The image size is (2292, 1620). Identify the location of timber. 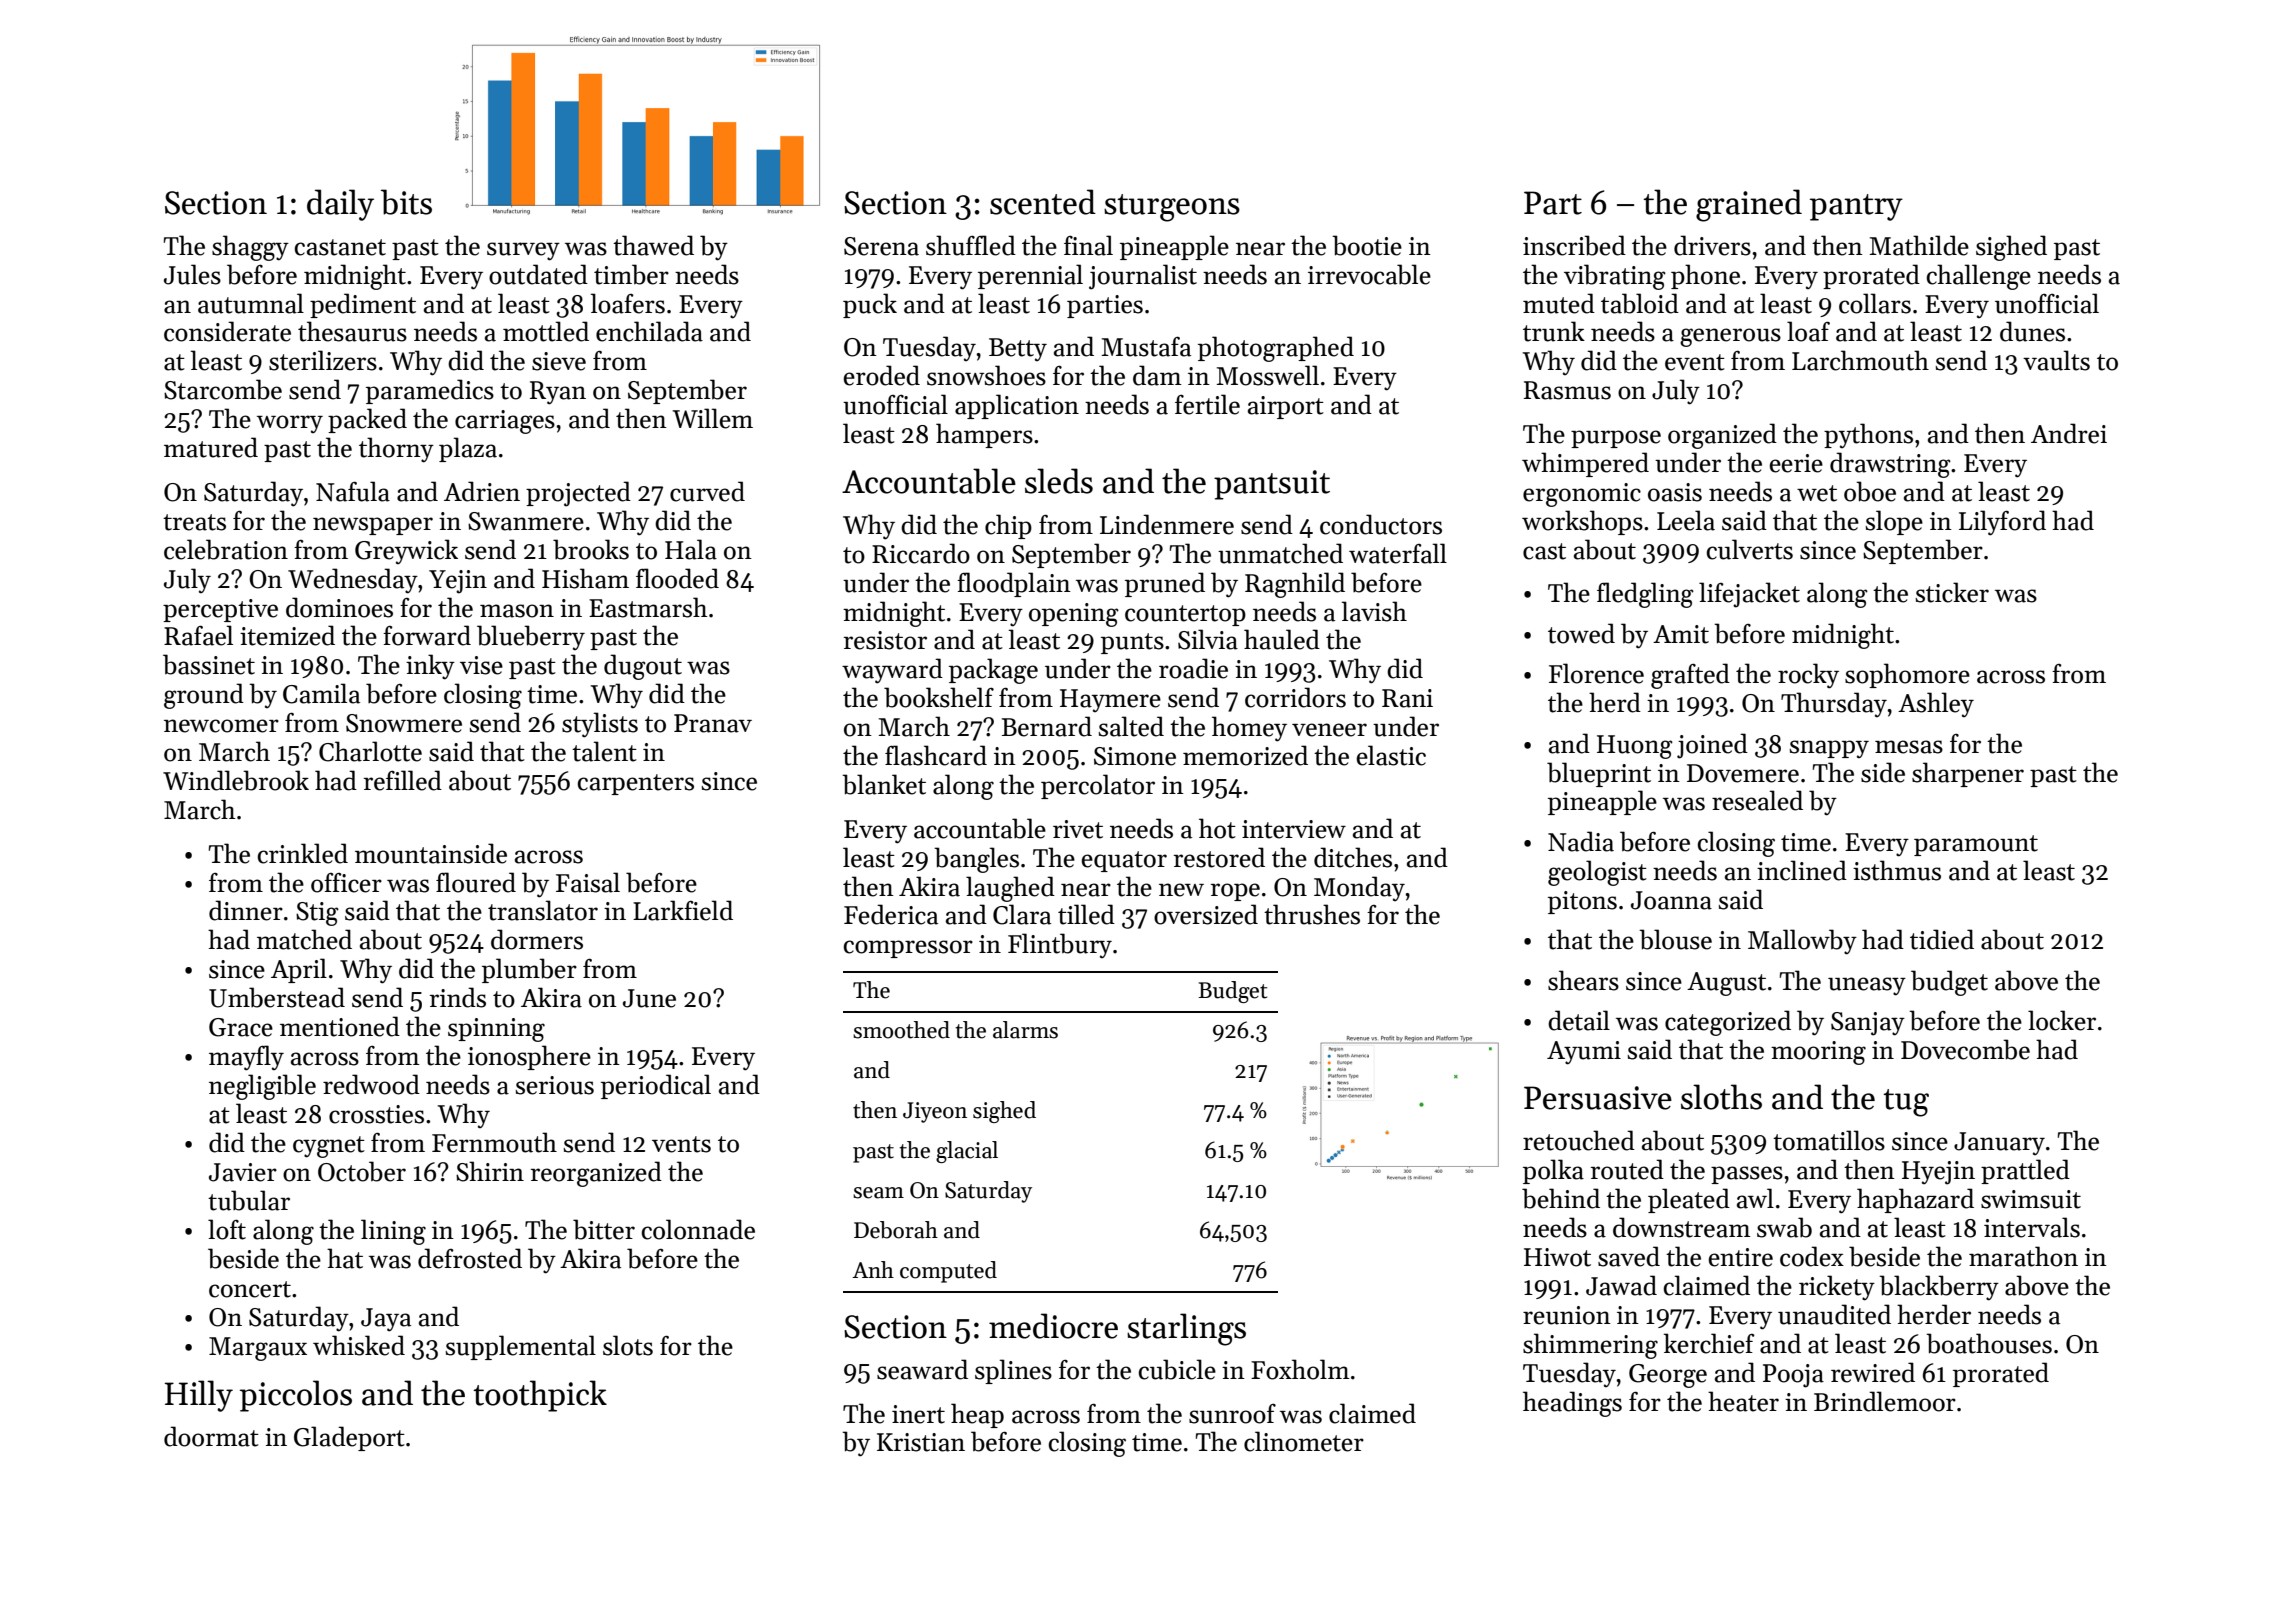
(631, 274).
